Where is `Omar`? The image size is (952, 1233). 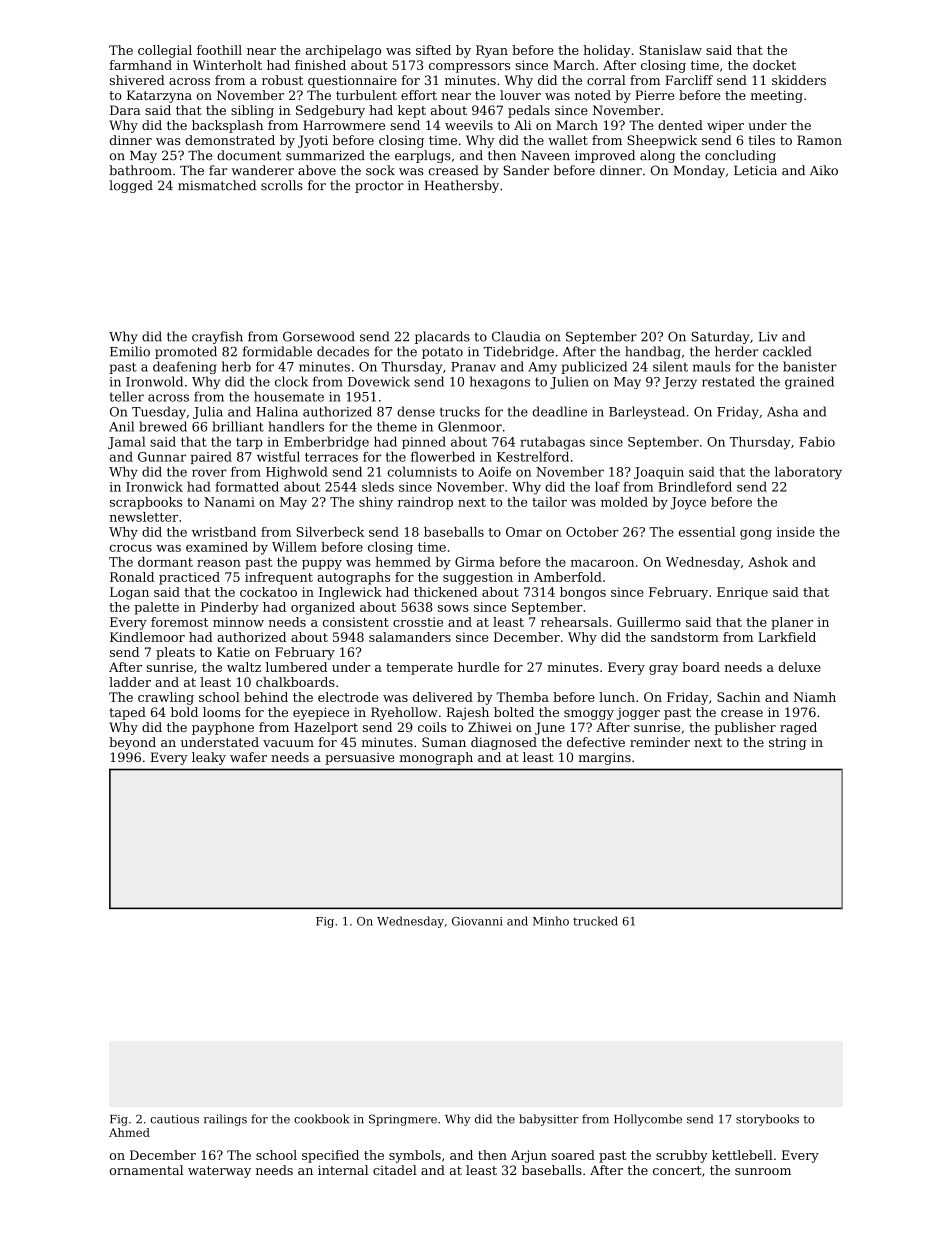
Omar is located at coordinates (524, 532).
